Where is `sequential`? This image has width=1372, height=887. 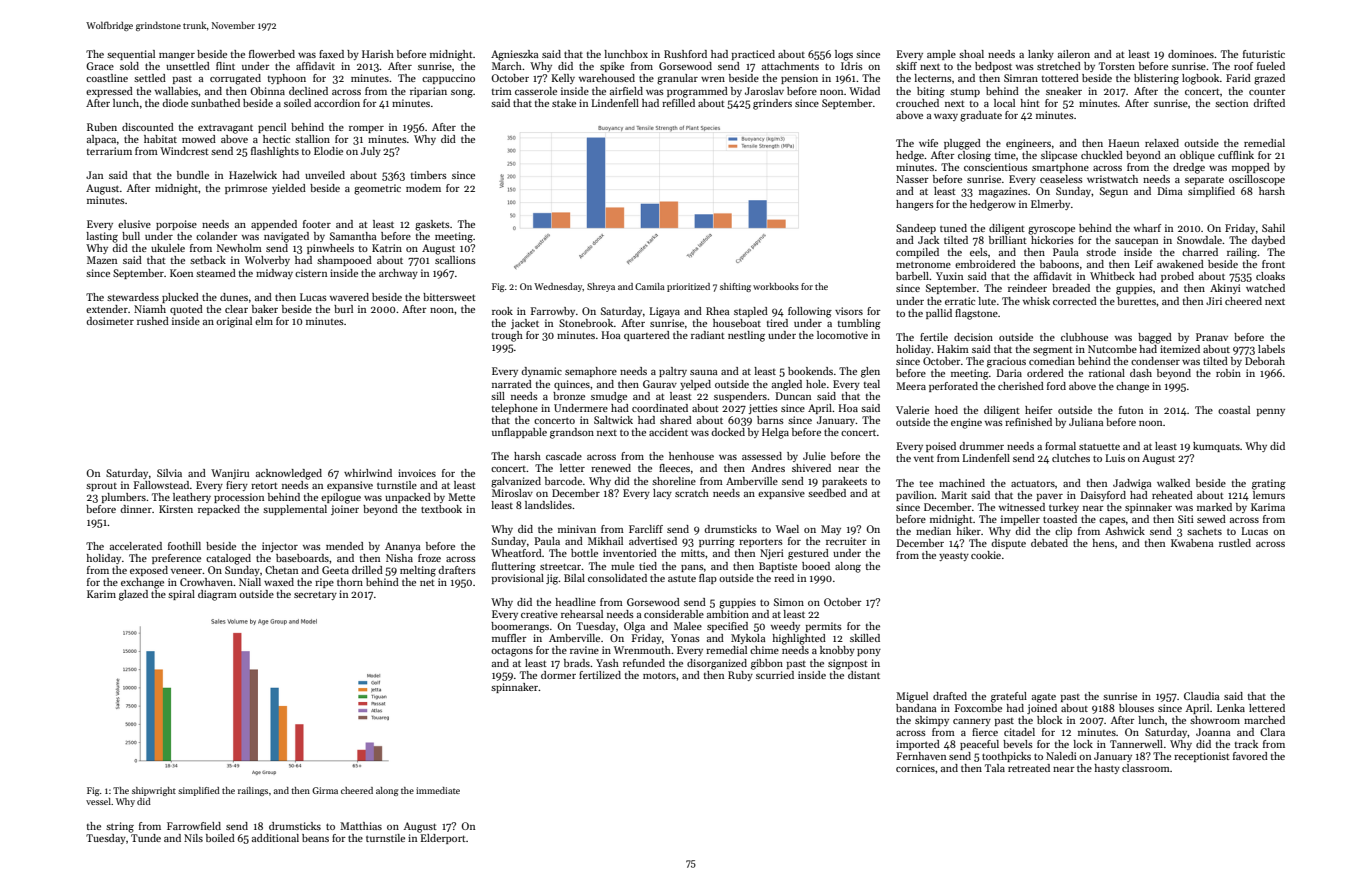
sequential is located at coordinates (131, 55).
